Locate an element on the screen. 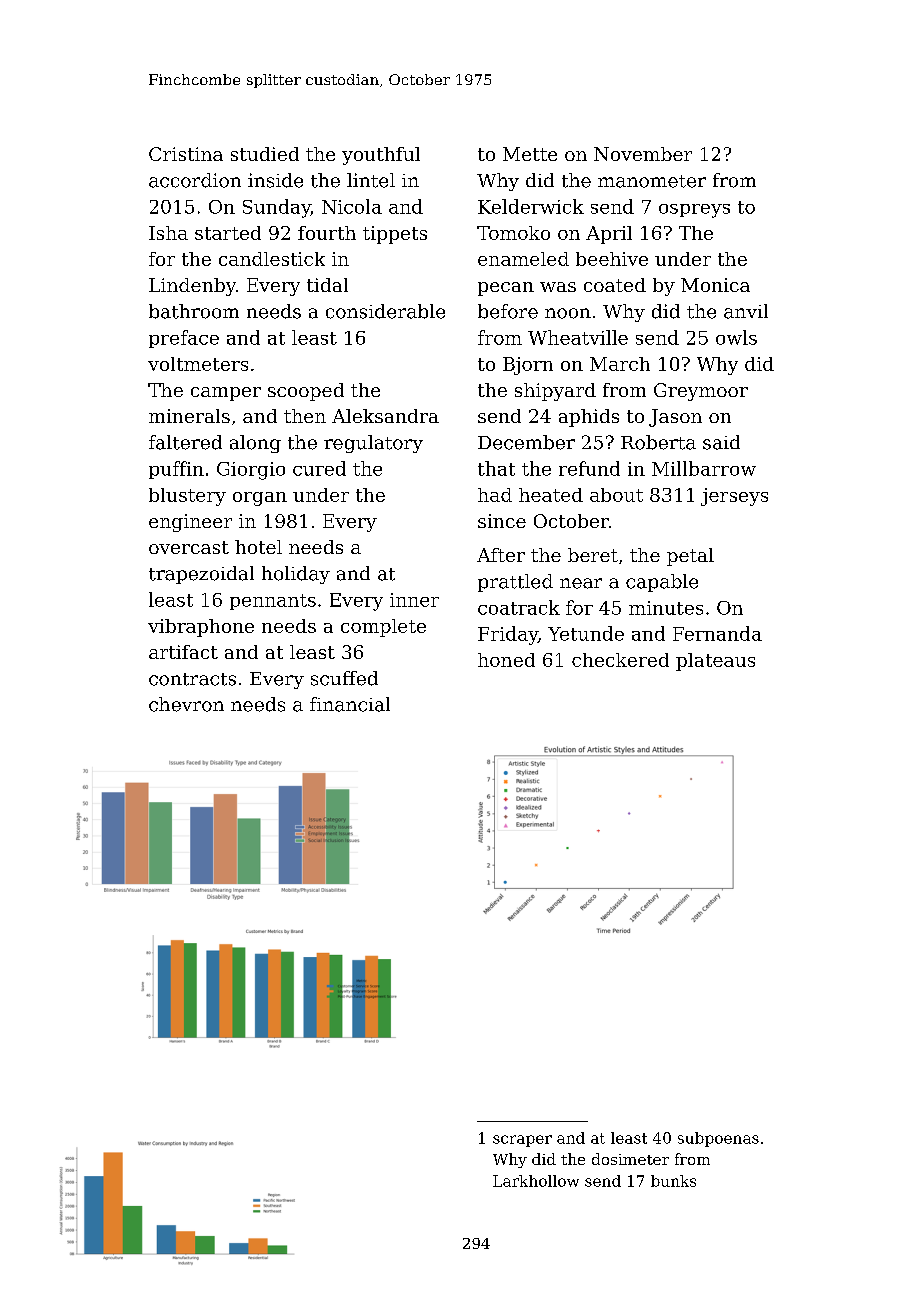  Fernanda is located at coordinates (717, 633).
